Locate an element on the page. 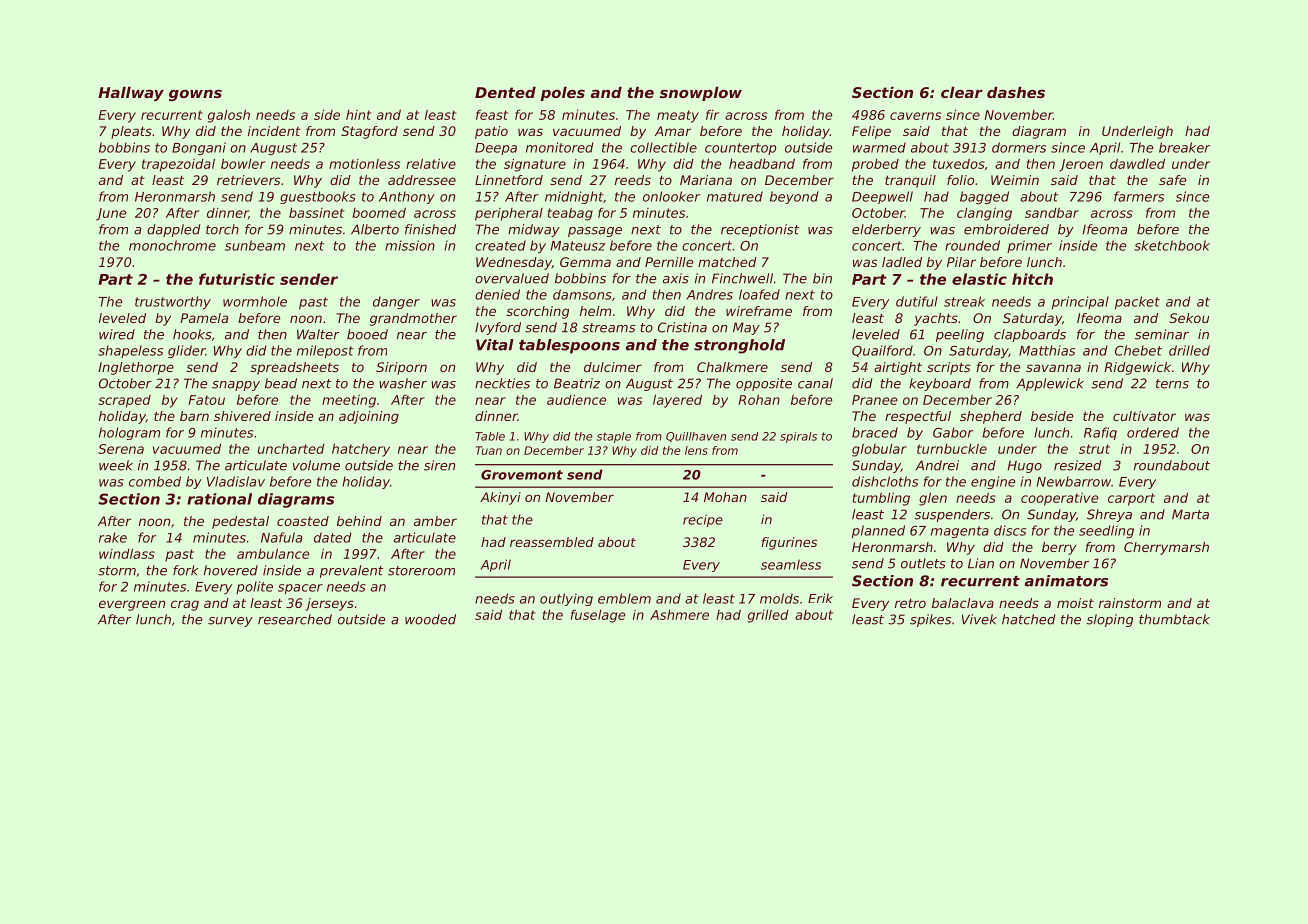  embroidered is located at coordinates (1006, 229).
